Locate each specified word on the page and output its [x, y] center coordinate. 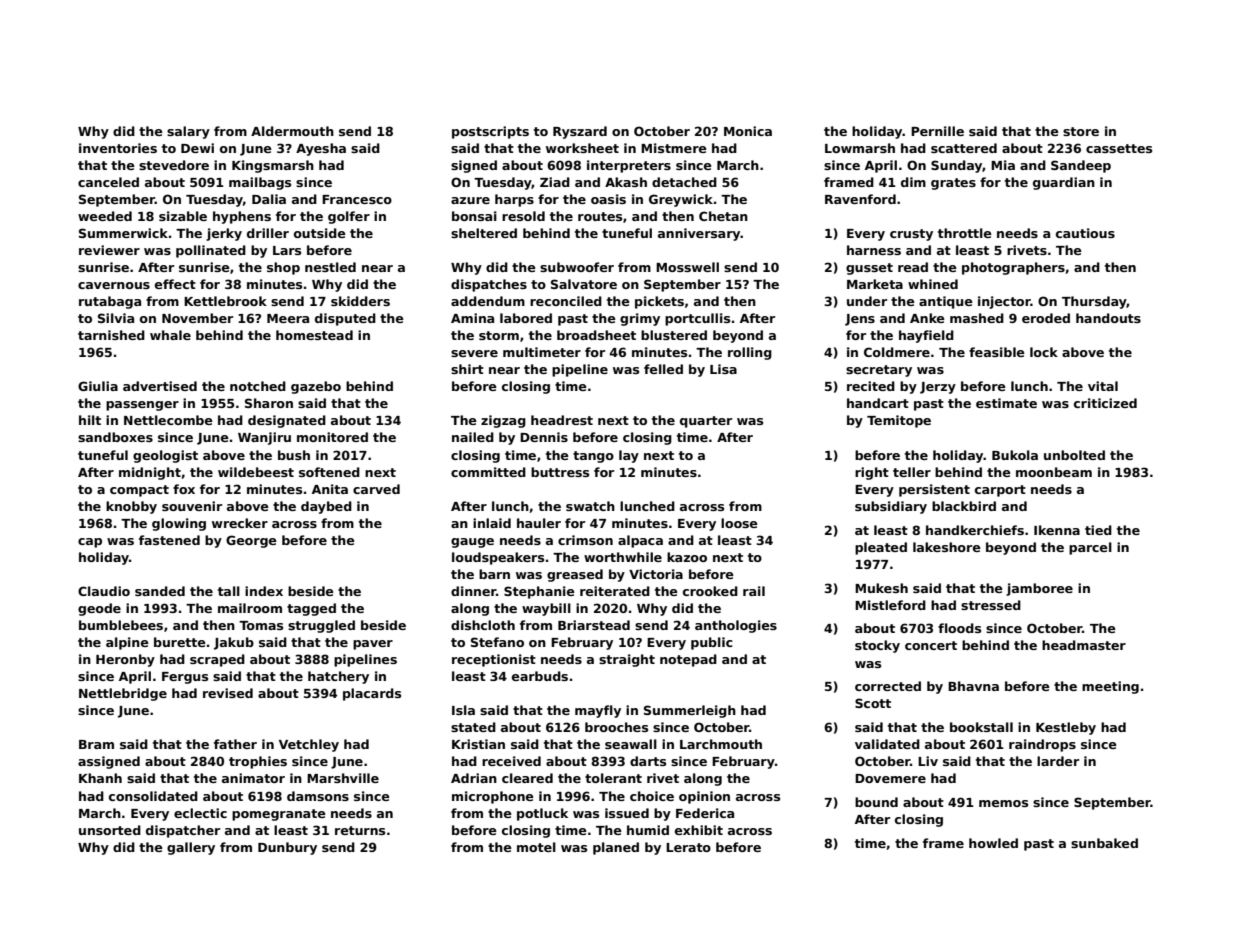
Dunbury [287, 848]
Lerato [688, 847]
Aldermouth [292, 131]
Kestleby [1066, 728]
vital [1103, 386]
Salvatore [584, 284]
